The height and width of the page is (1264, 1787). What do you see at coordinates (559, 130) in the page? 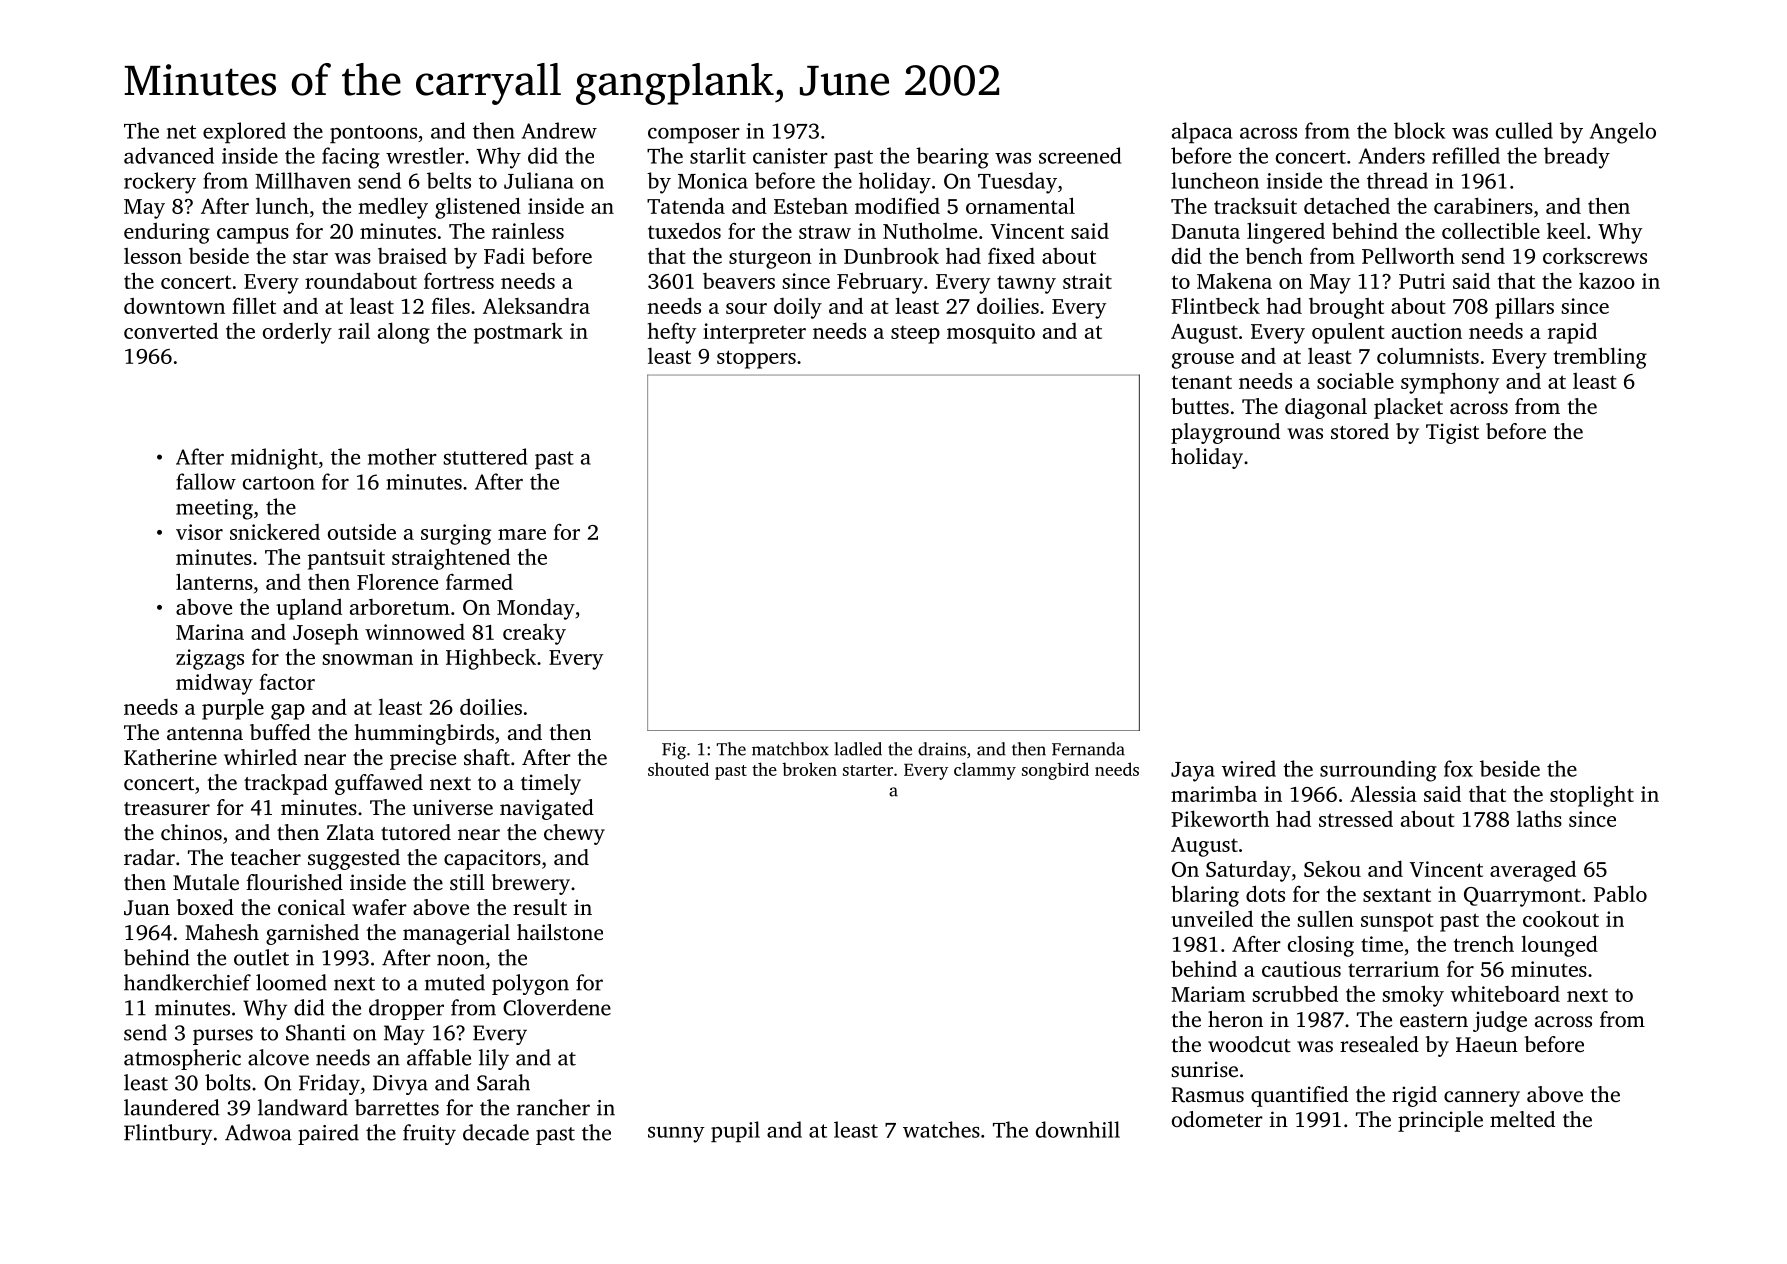
I see `Andrew` at bounding box center [559, 130].
